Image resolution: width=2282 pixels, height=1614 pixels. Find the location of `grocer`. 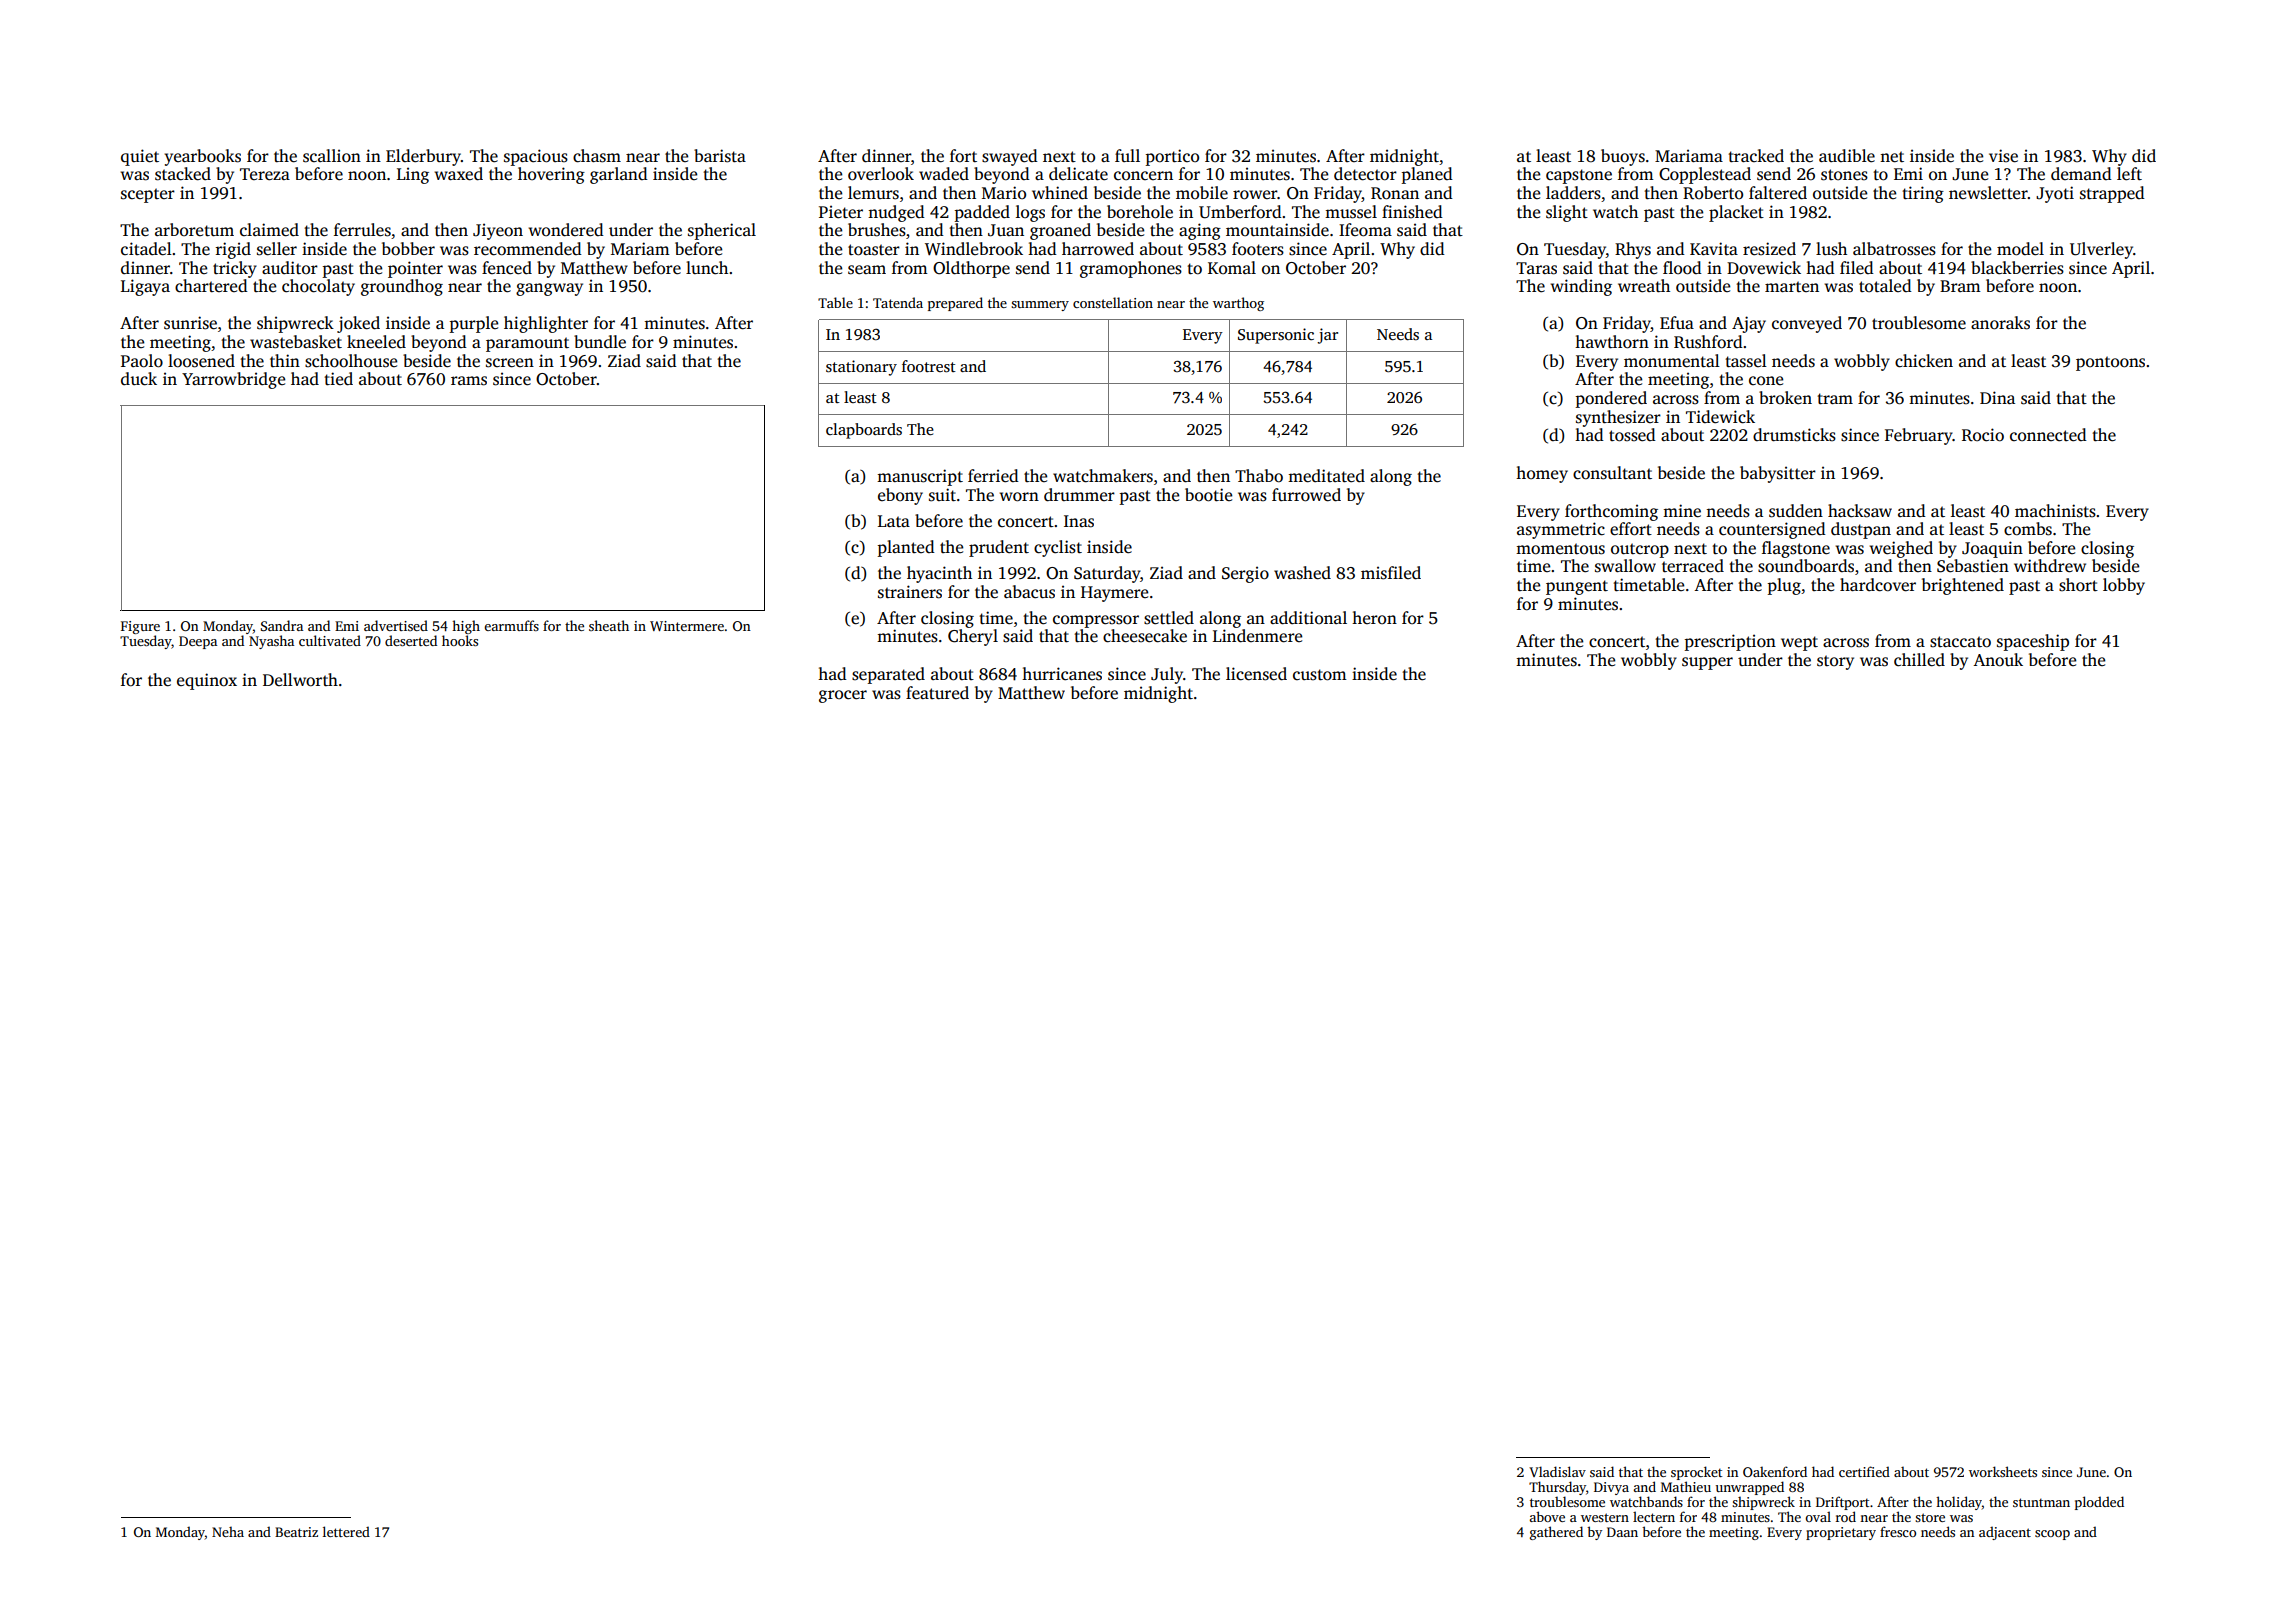

grocer is located at coordinates (843, 696).
